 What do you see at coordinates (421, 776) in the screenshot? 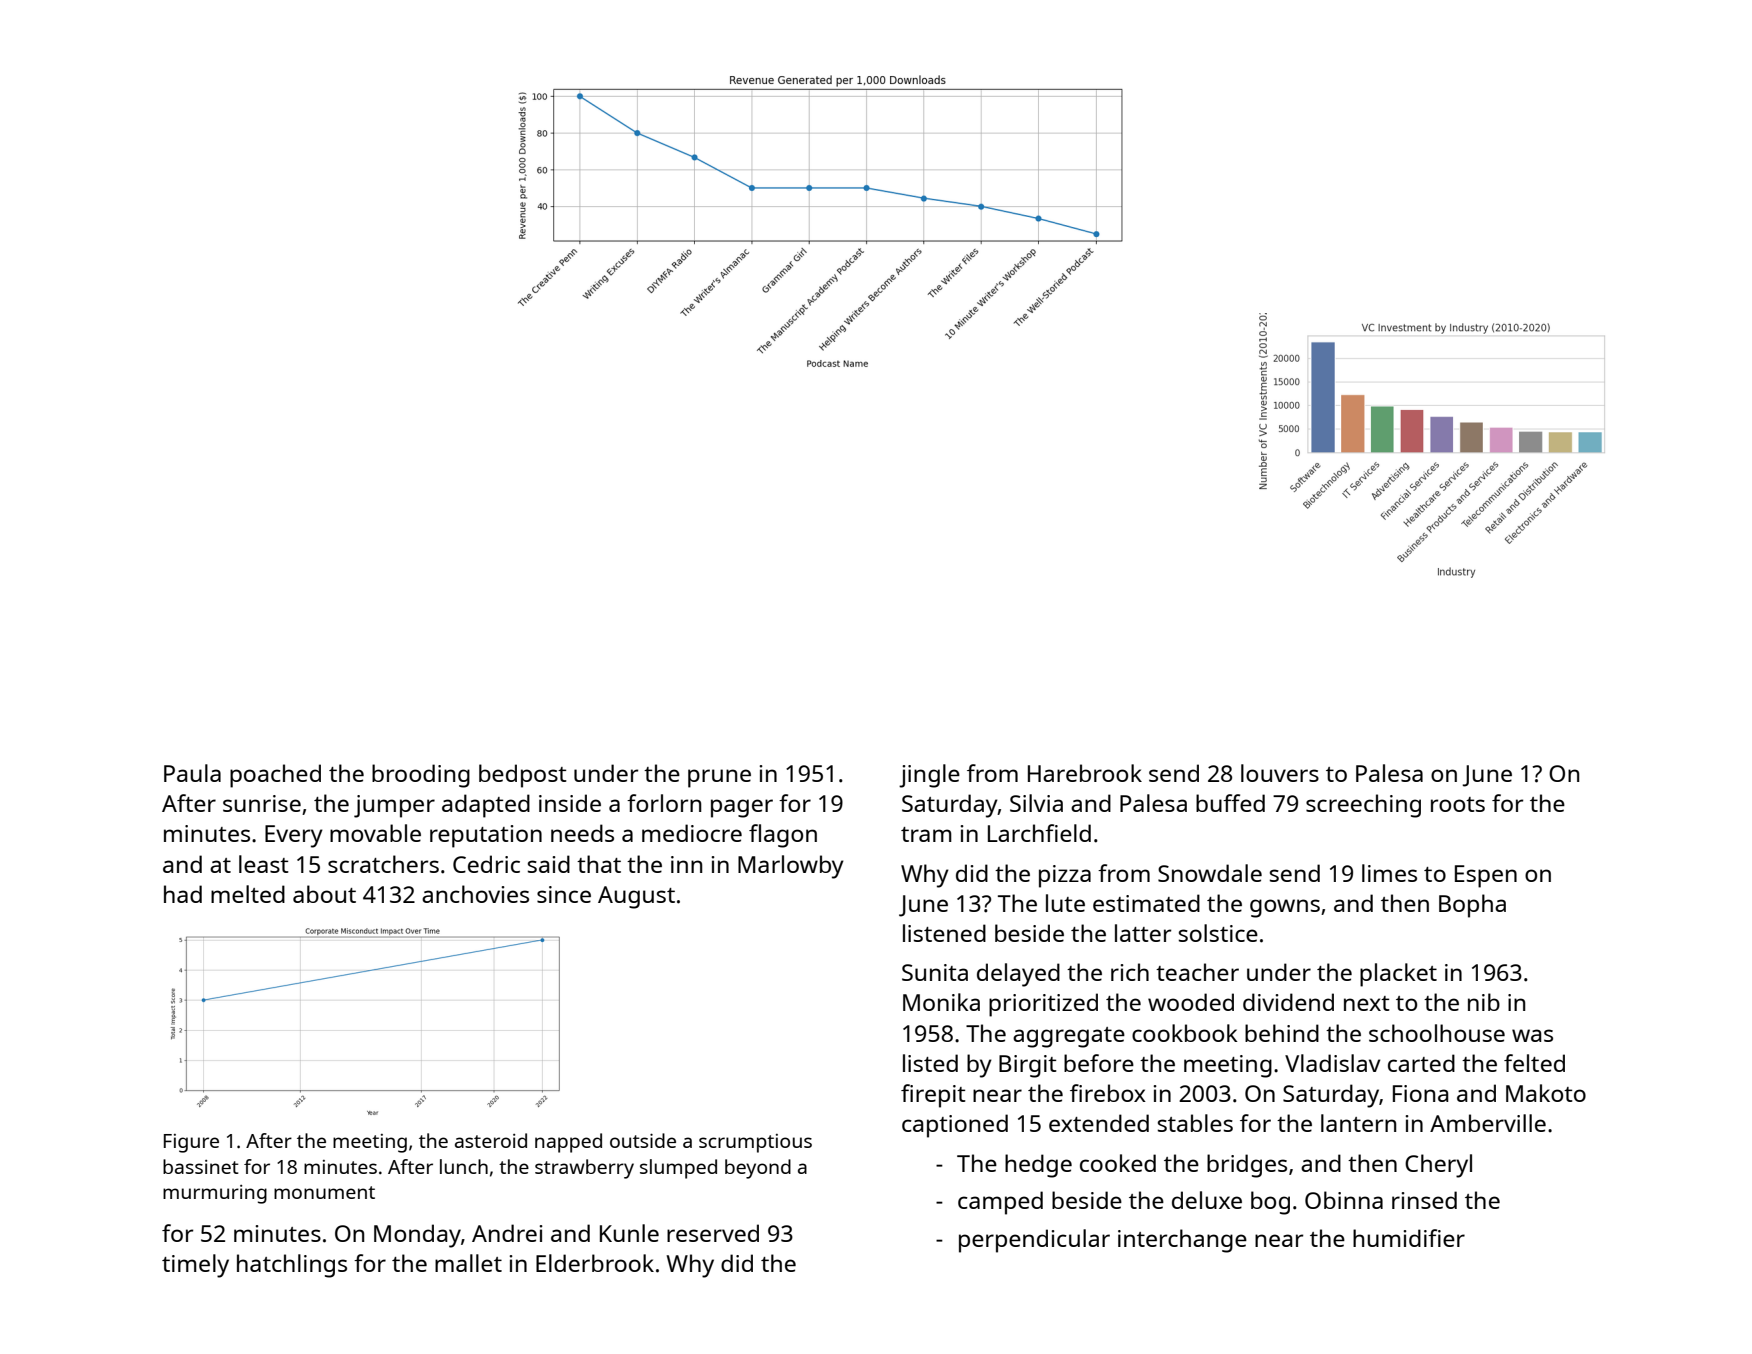
I see `brooding` at bounding box center [421, 776].
